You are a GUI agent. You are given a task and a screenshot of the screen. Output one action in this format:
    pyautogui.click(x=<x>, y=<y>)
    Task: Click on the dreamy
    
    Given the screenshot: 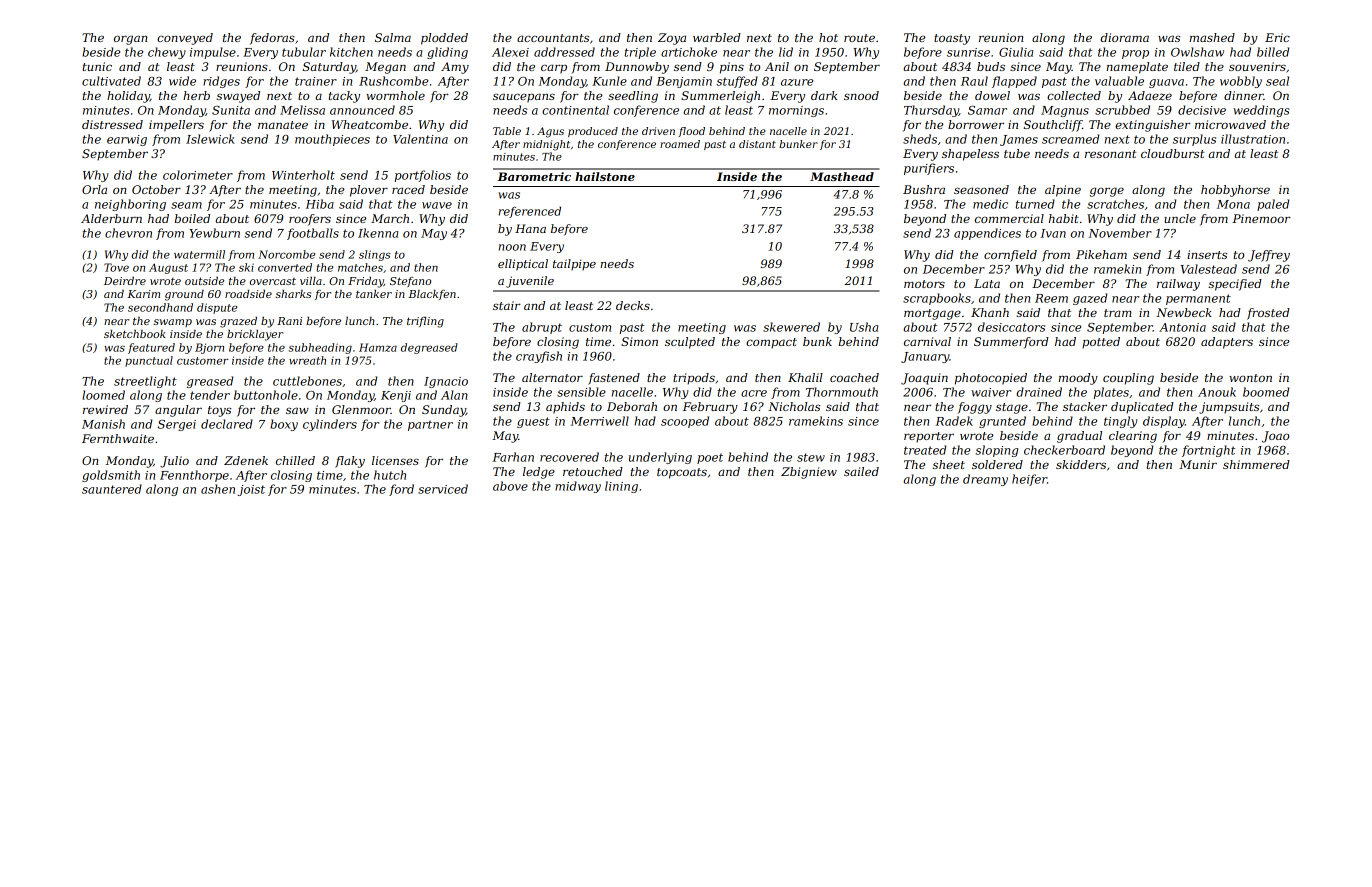 What is the action you would take?
    pyautogui.click(x=985, y=480)
